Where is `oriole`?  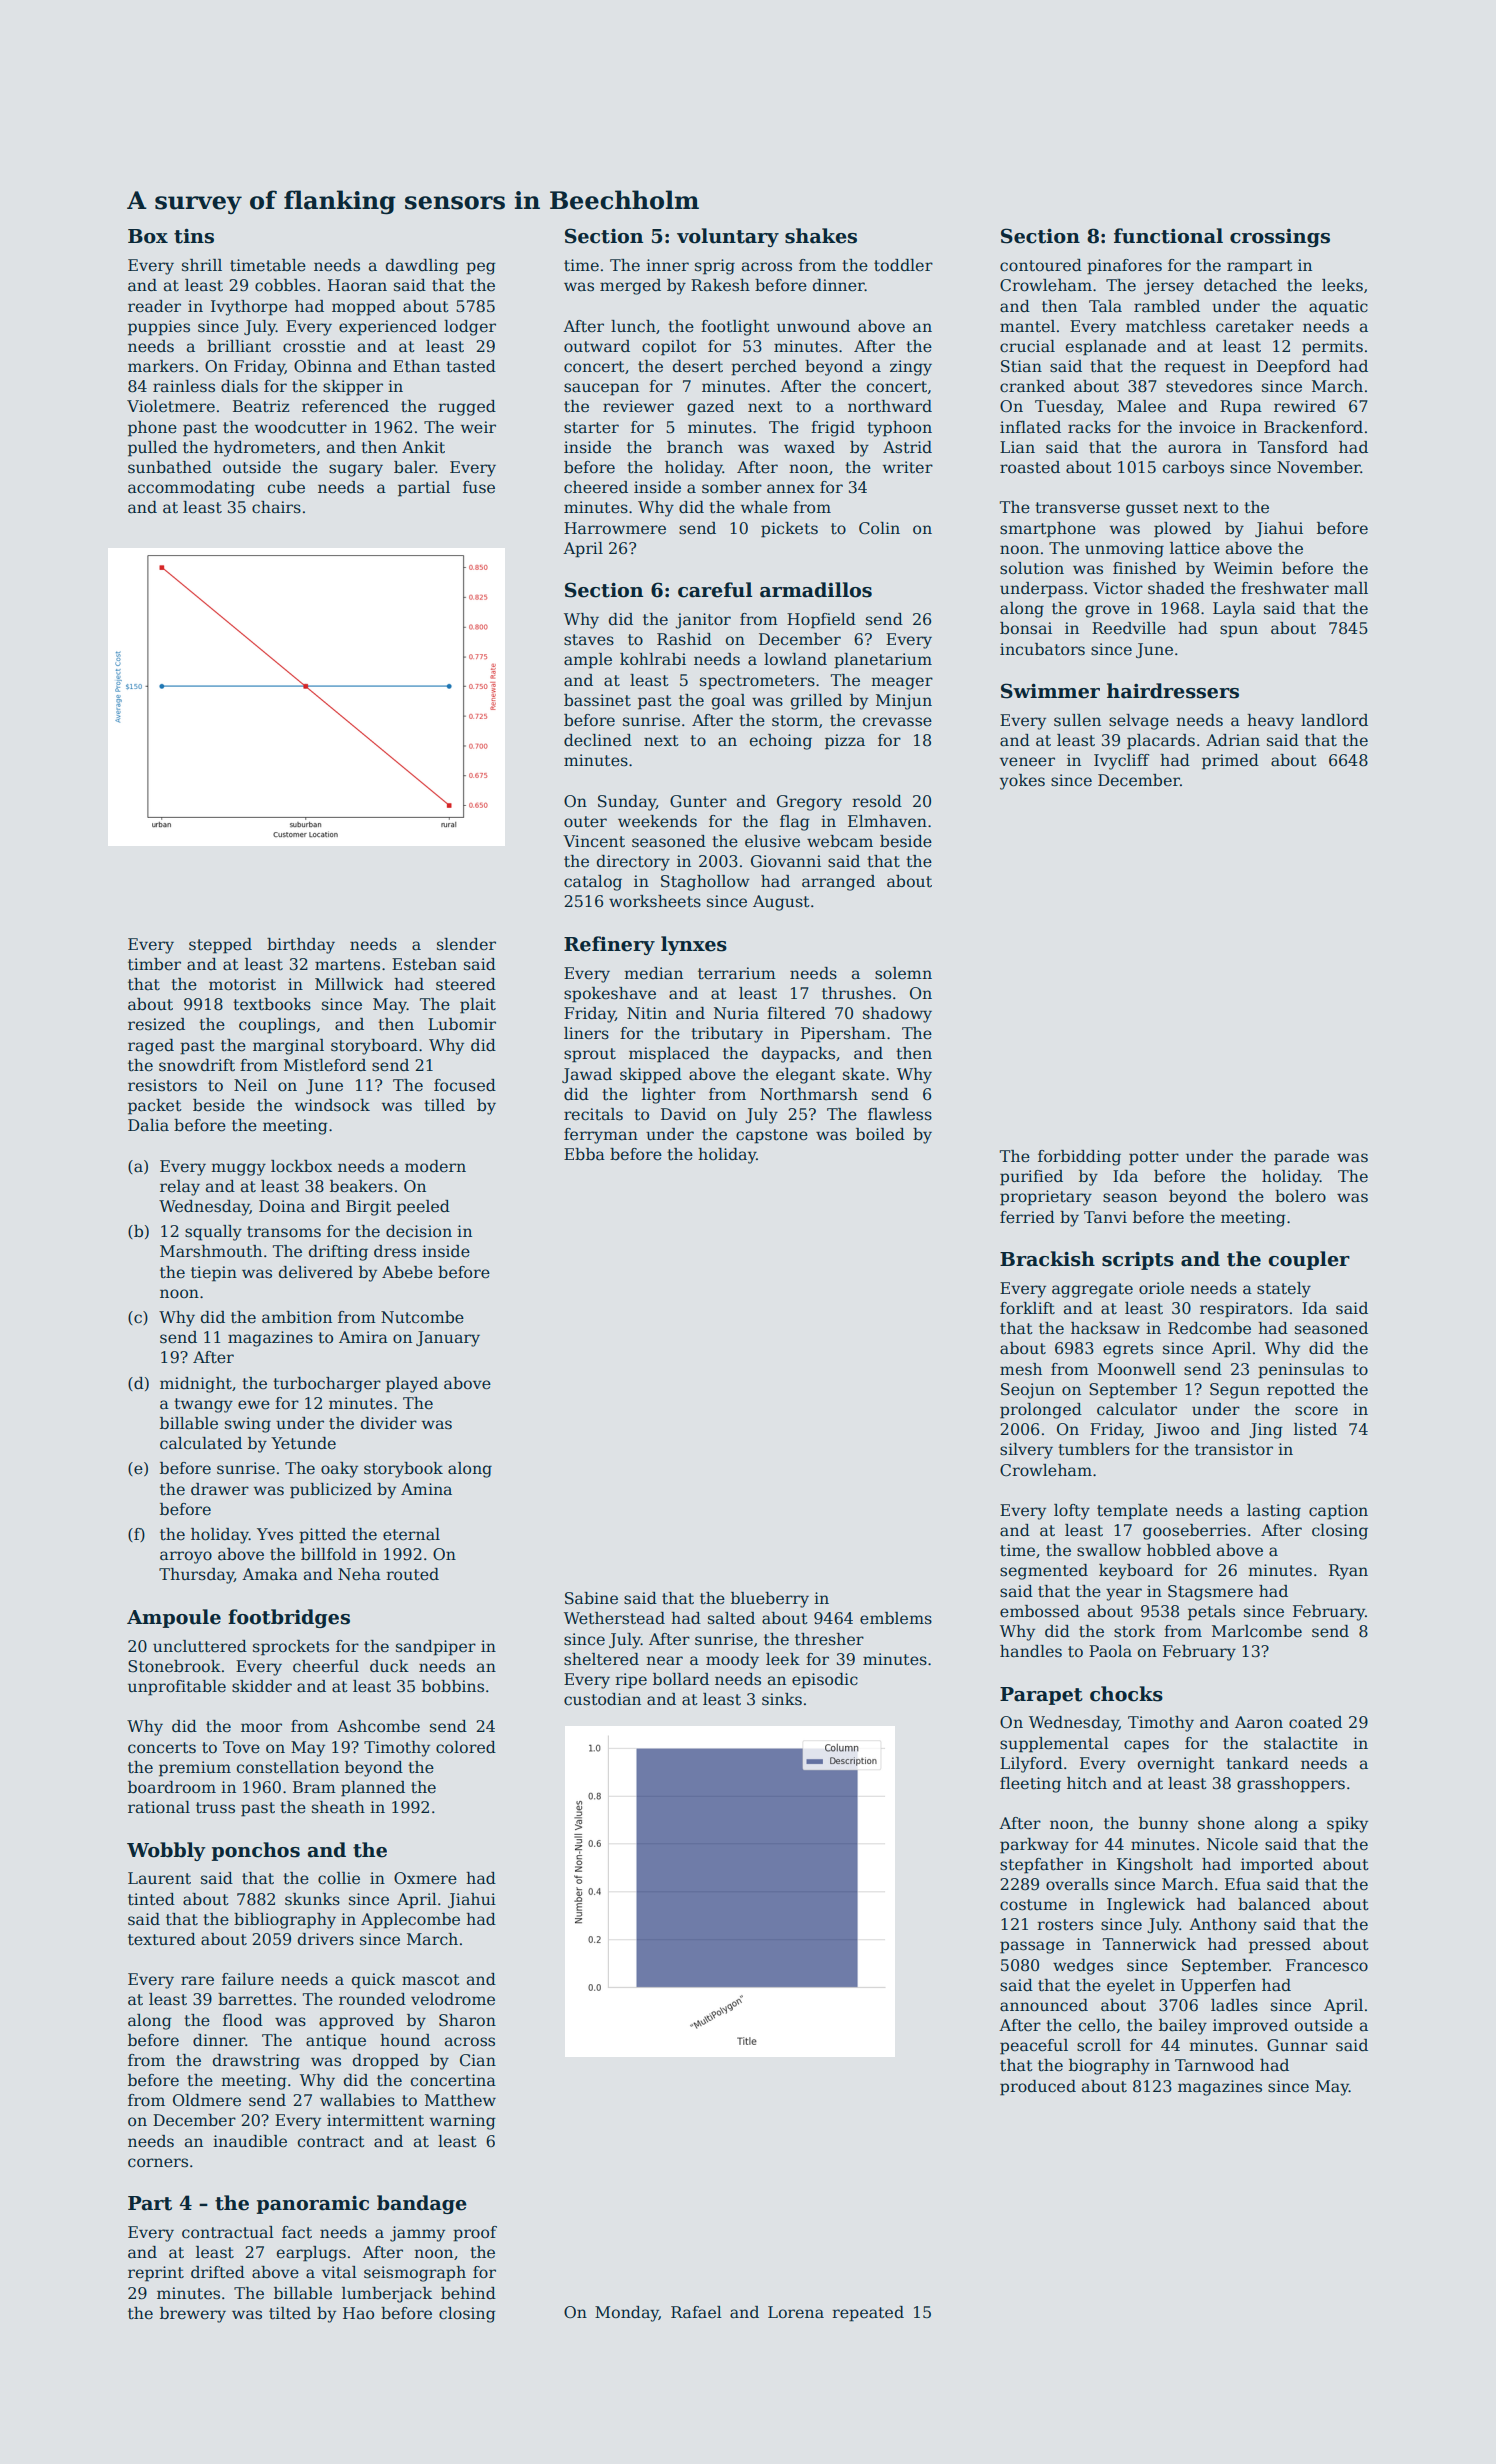 oriole is located at coordinates (1161, 1288).
